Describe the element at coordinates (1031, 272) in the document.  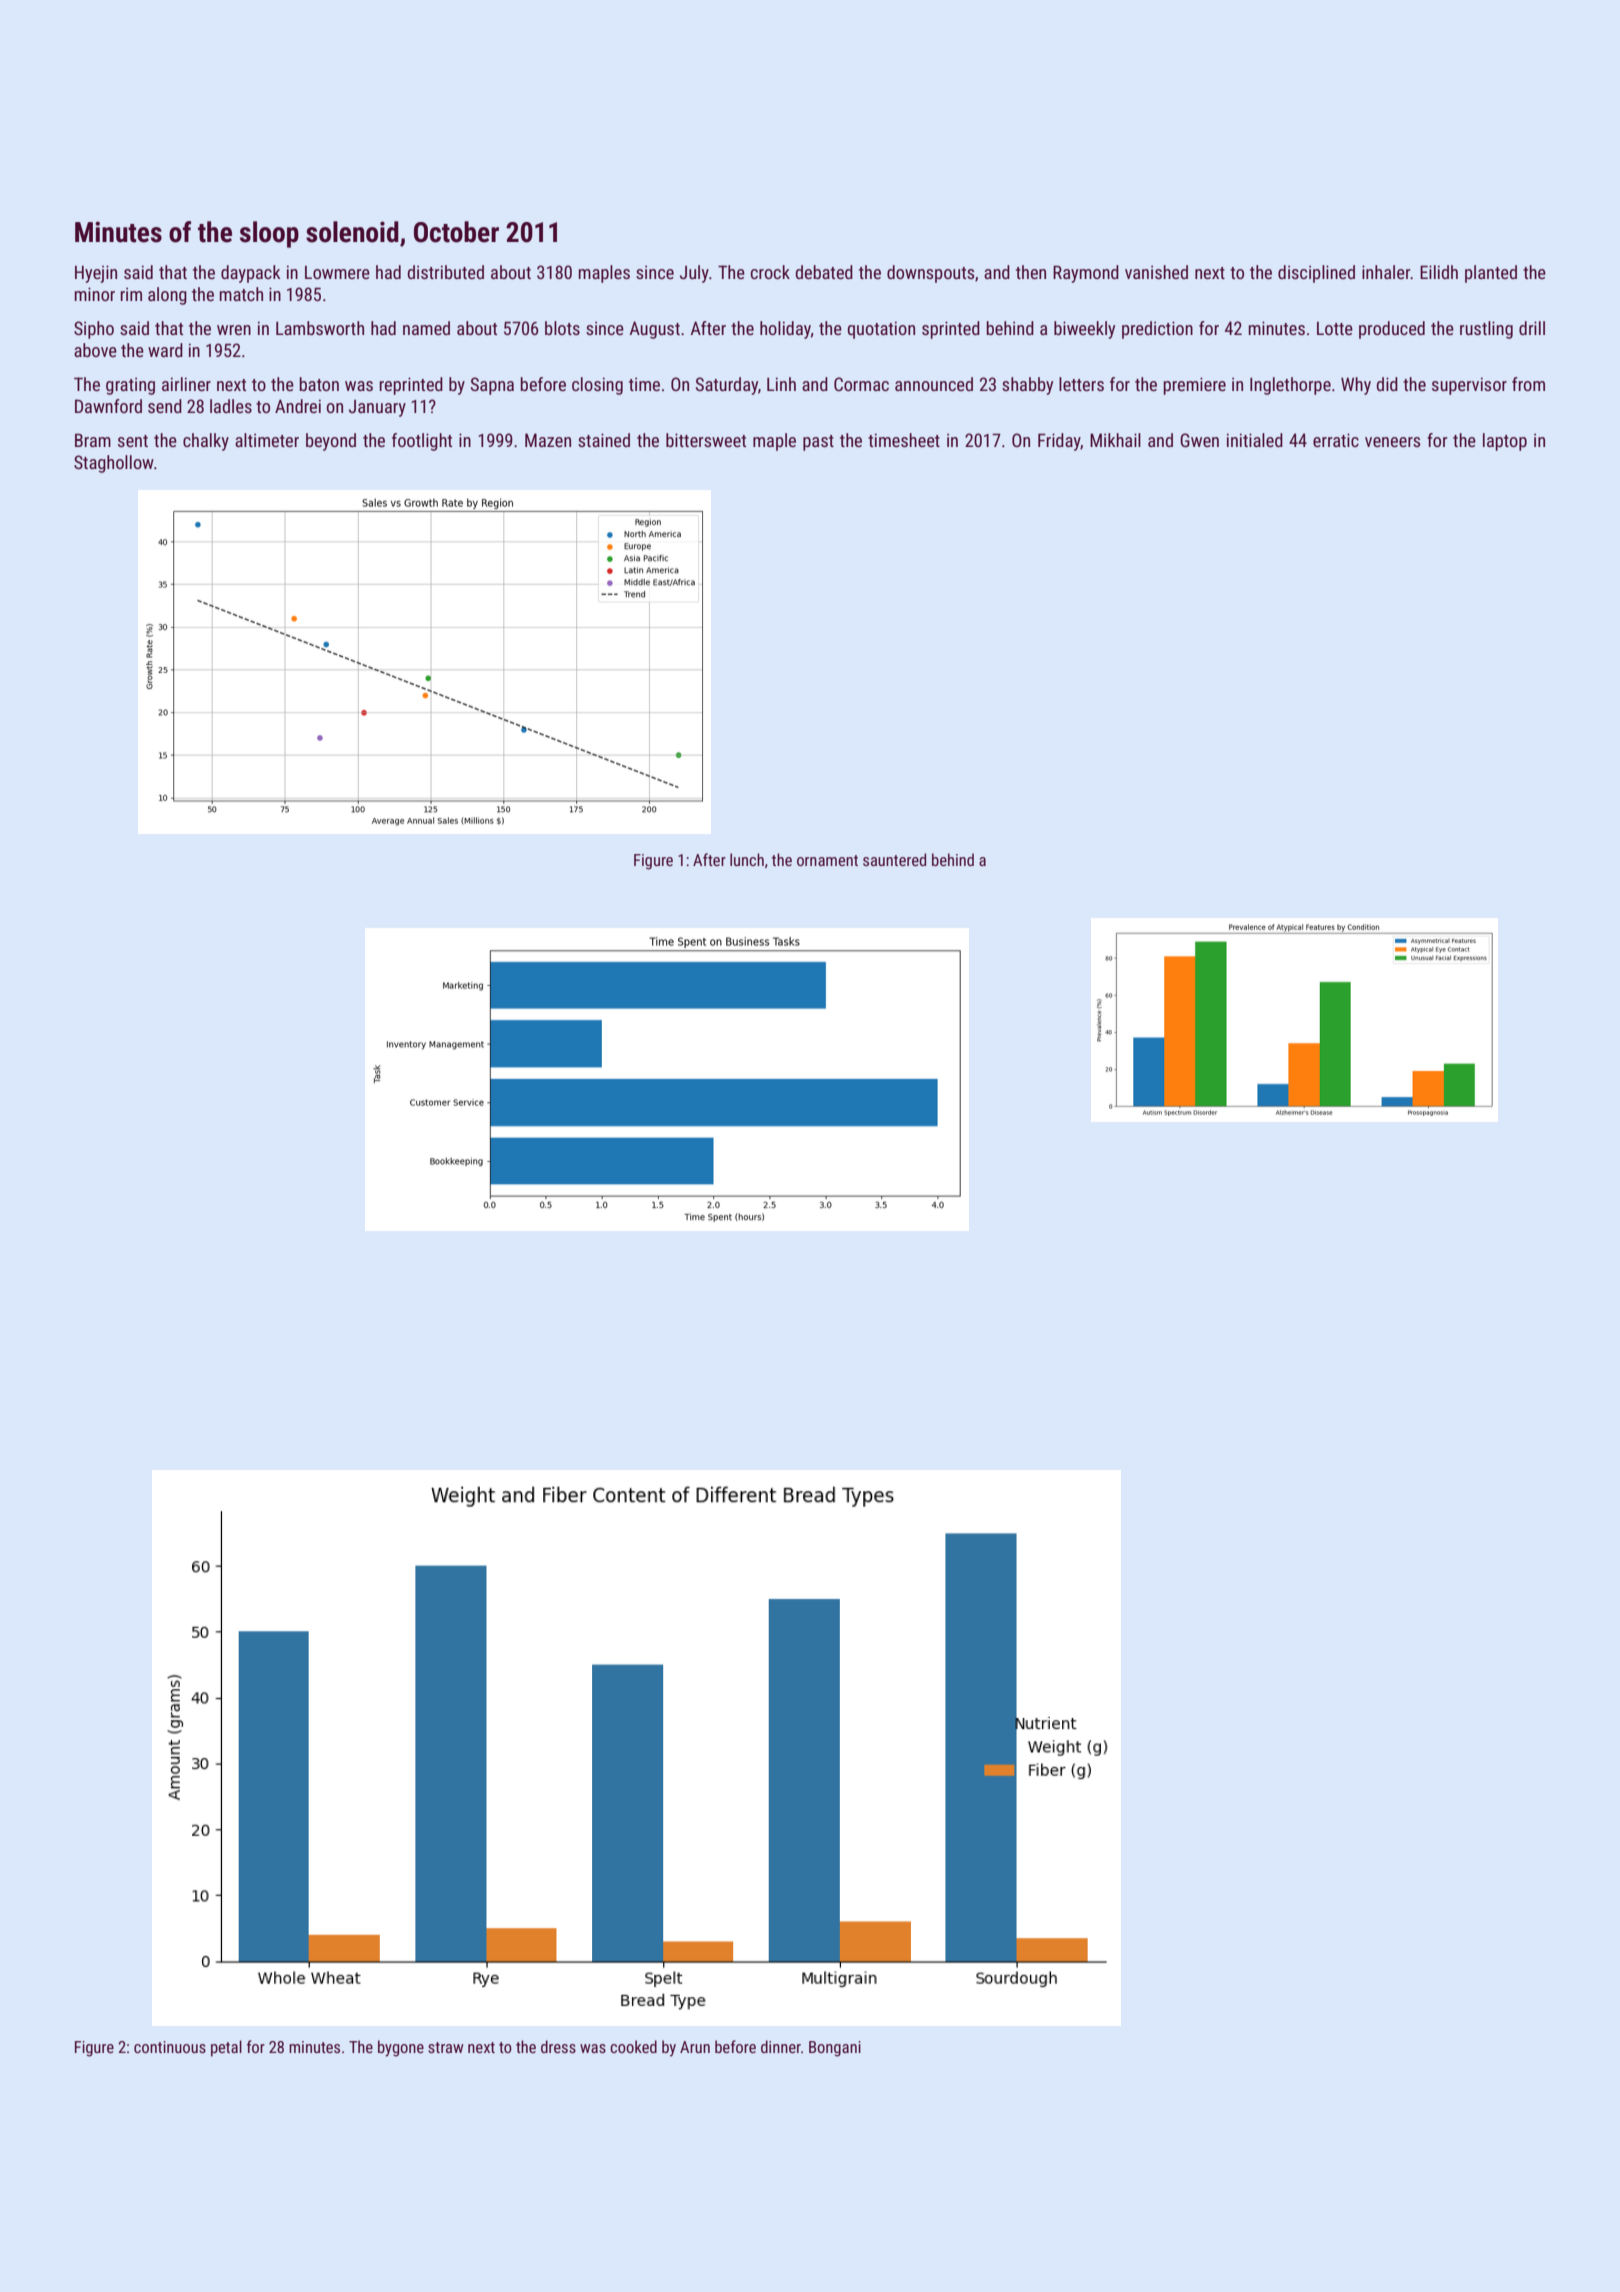
I see `then` at that location.
